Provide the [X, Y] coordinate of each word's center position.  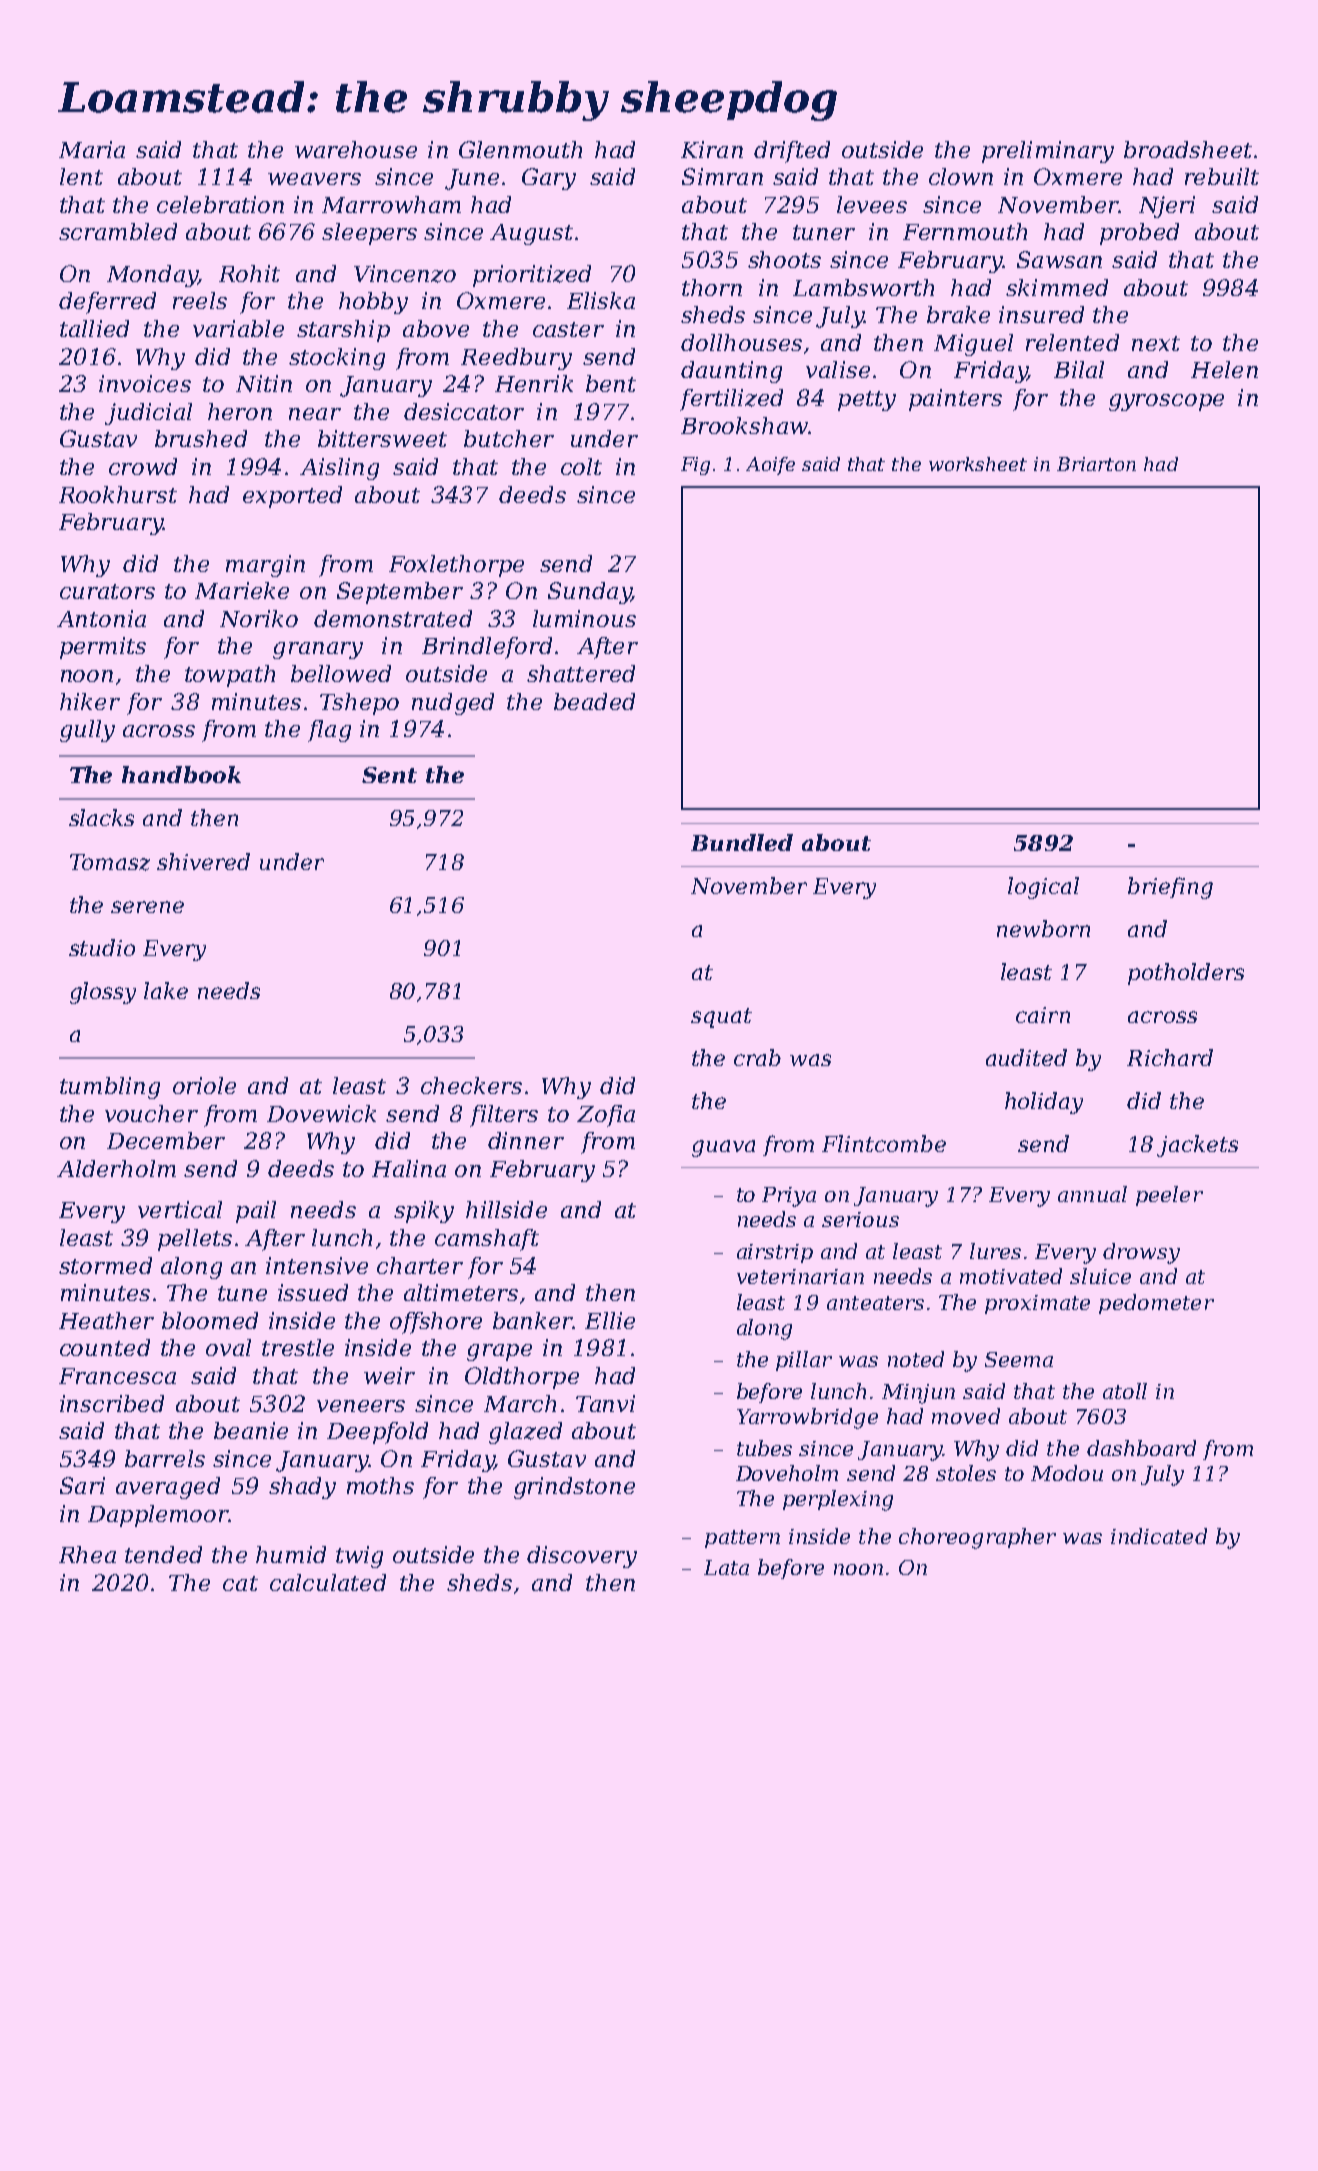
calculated [328, 1582]
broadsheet [1188, 149]
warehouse [356, 149]
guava [723, 1148]
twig [359, 1557]
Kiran [712, 149]
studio [102, 947]
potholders [1186, 974]
